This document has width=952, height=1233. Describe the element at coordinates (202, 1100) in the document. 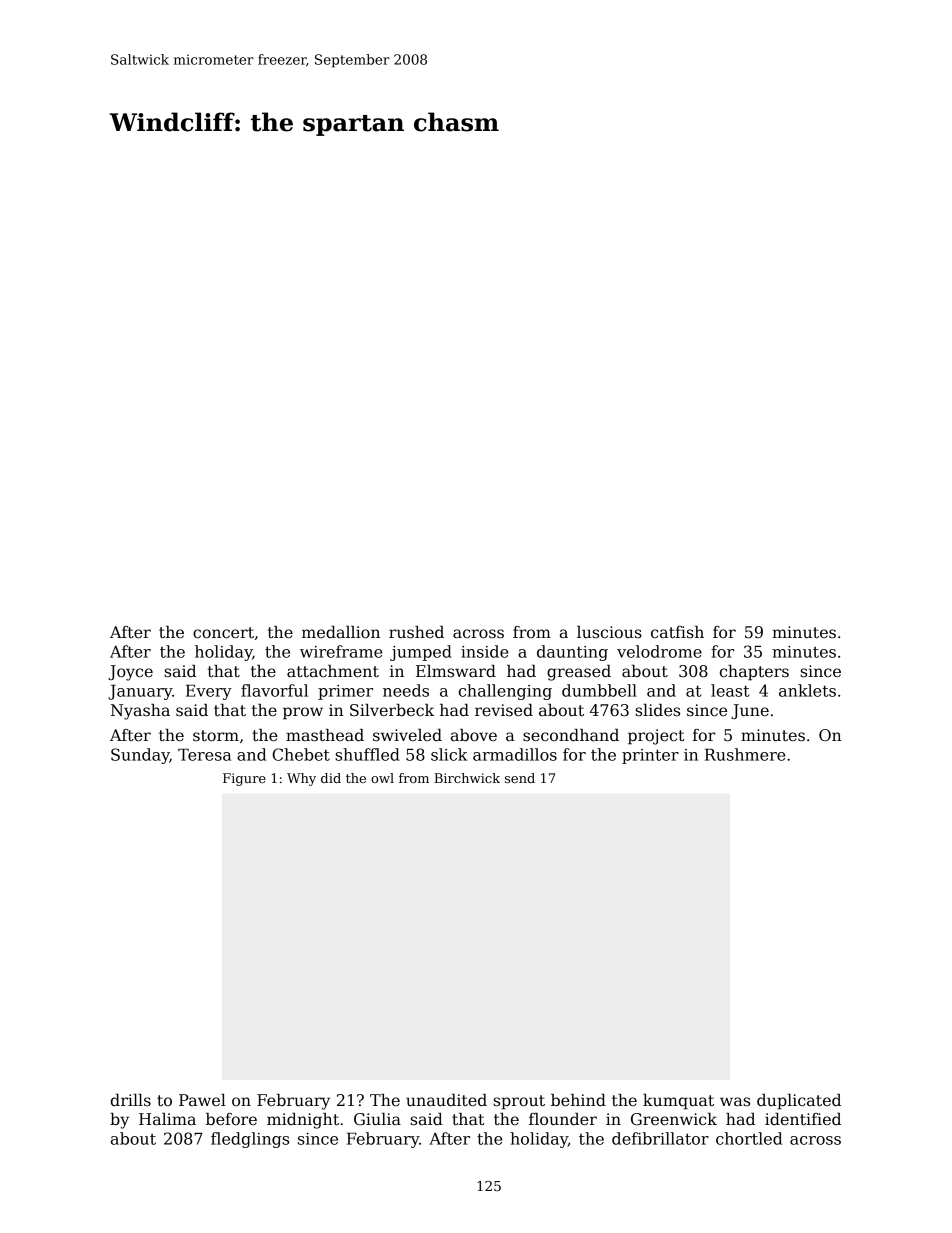

I see `Pawel` at that location.
